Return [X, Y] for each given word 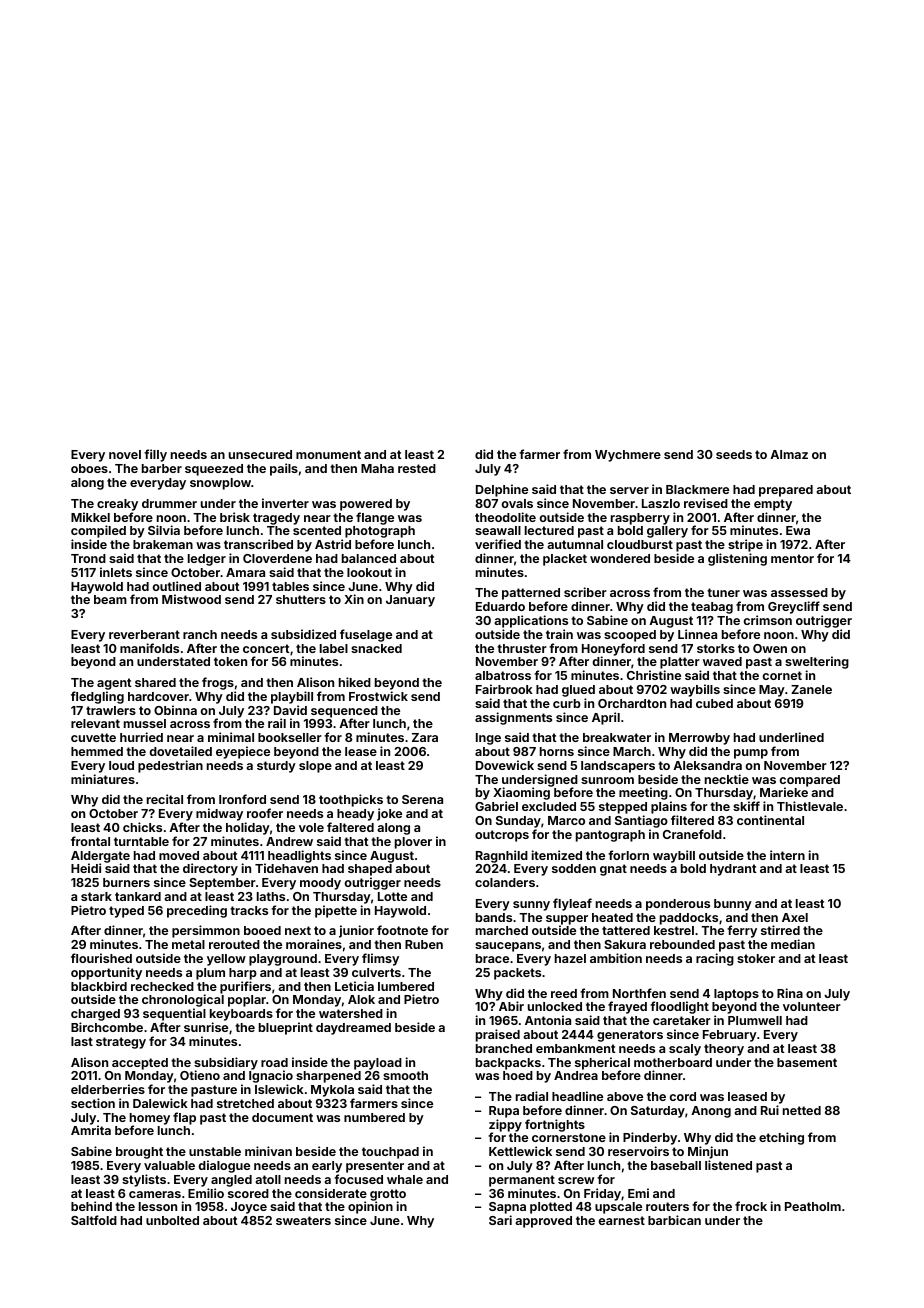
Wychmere [628, 456]
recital [165, 799]
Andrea [576, 1075]
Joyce [249, 1208]
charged [95, 1015]
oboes [89, 468]
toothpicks [351, 800]
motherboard [673, 1062]
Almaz [789, 454]
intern [787, 855]
